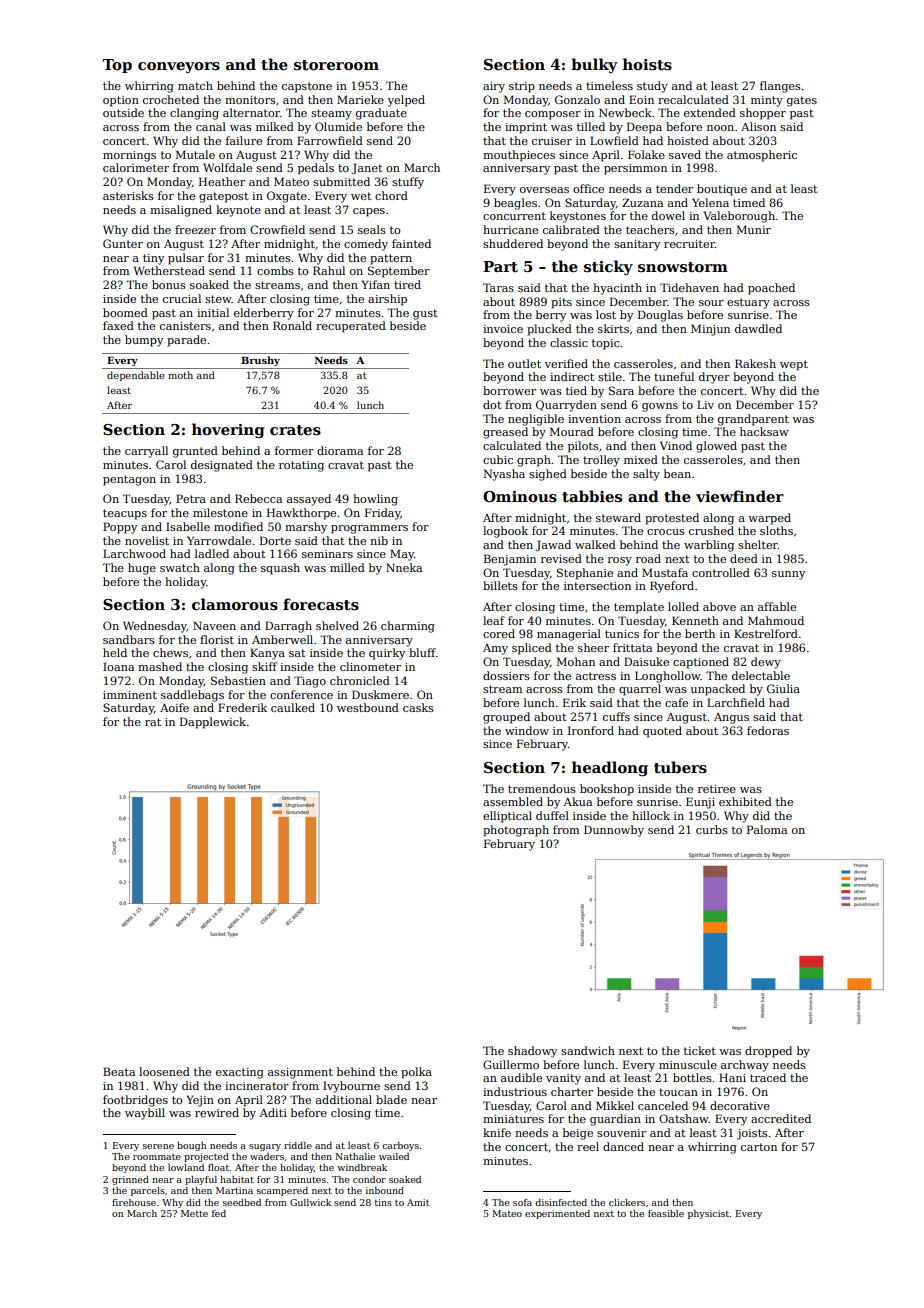 Image resolution: width=924 pixels, height=1308 pixels. What do you see at coordinates (767, 829) in the page?
I see `Paloma` at bounding box center [767, 829].
